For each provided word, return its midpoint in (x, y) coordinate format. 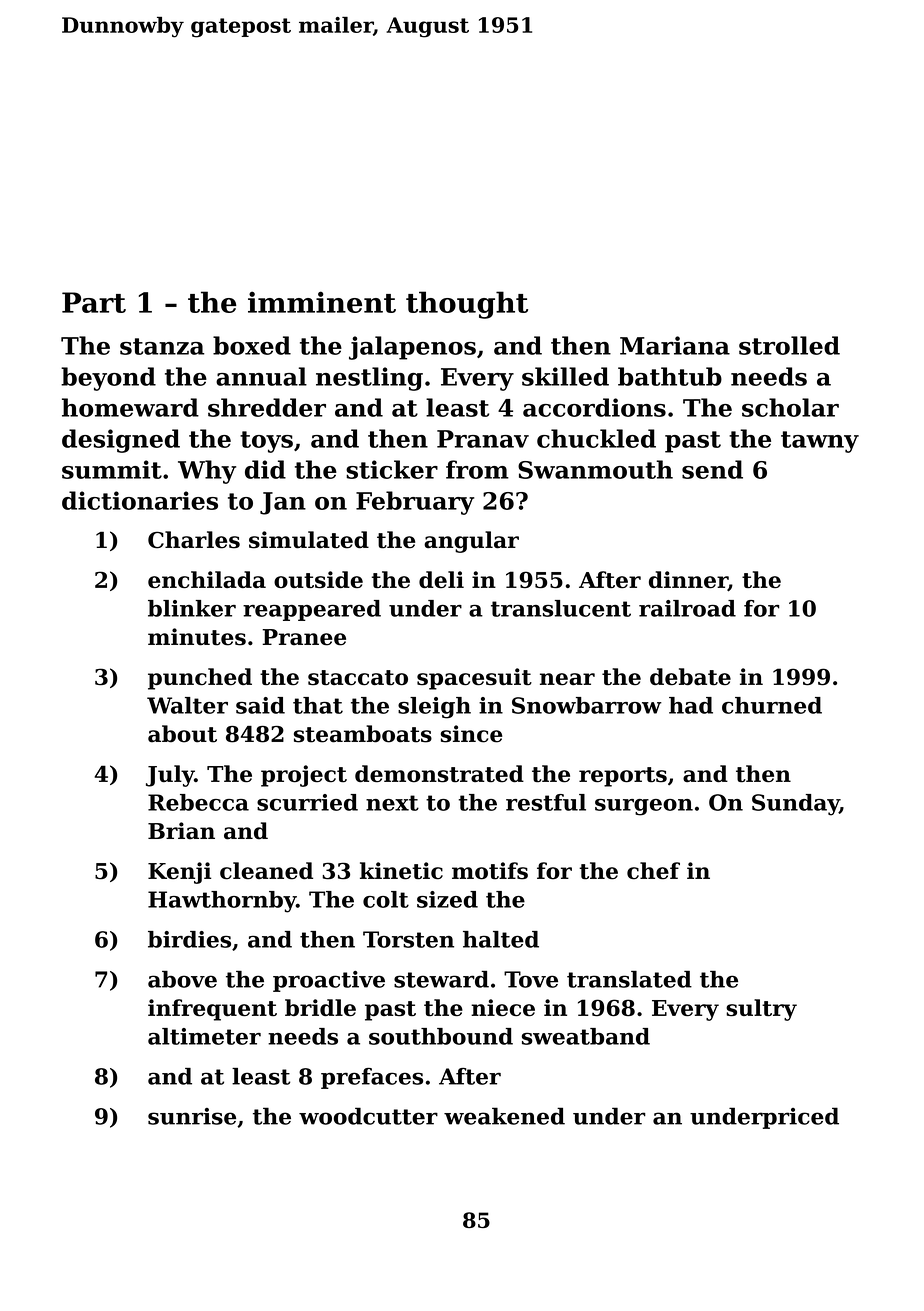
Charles (194, 540)
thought (467, 305)
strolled (789, 345)
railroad (687, 608)
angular (471, 542)
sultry (761, 1010)
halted (501, 939)
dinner (688, 581)
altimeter (204, 1036)
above (182, 979)
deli (441, 579)
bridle (320, 1007)
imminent (322, 302)
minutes (197, 637)
